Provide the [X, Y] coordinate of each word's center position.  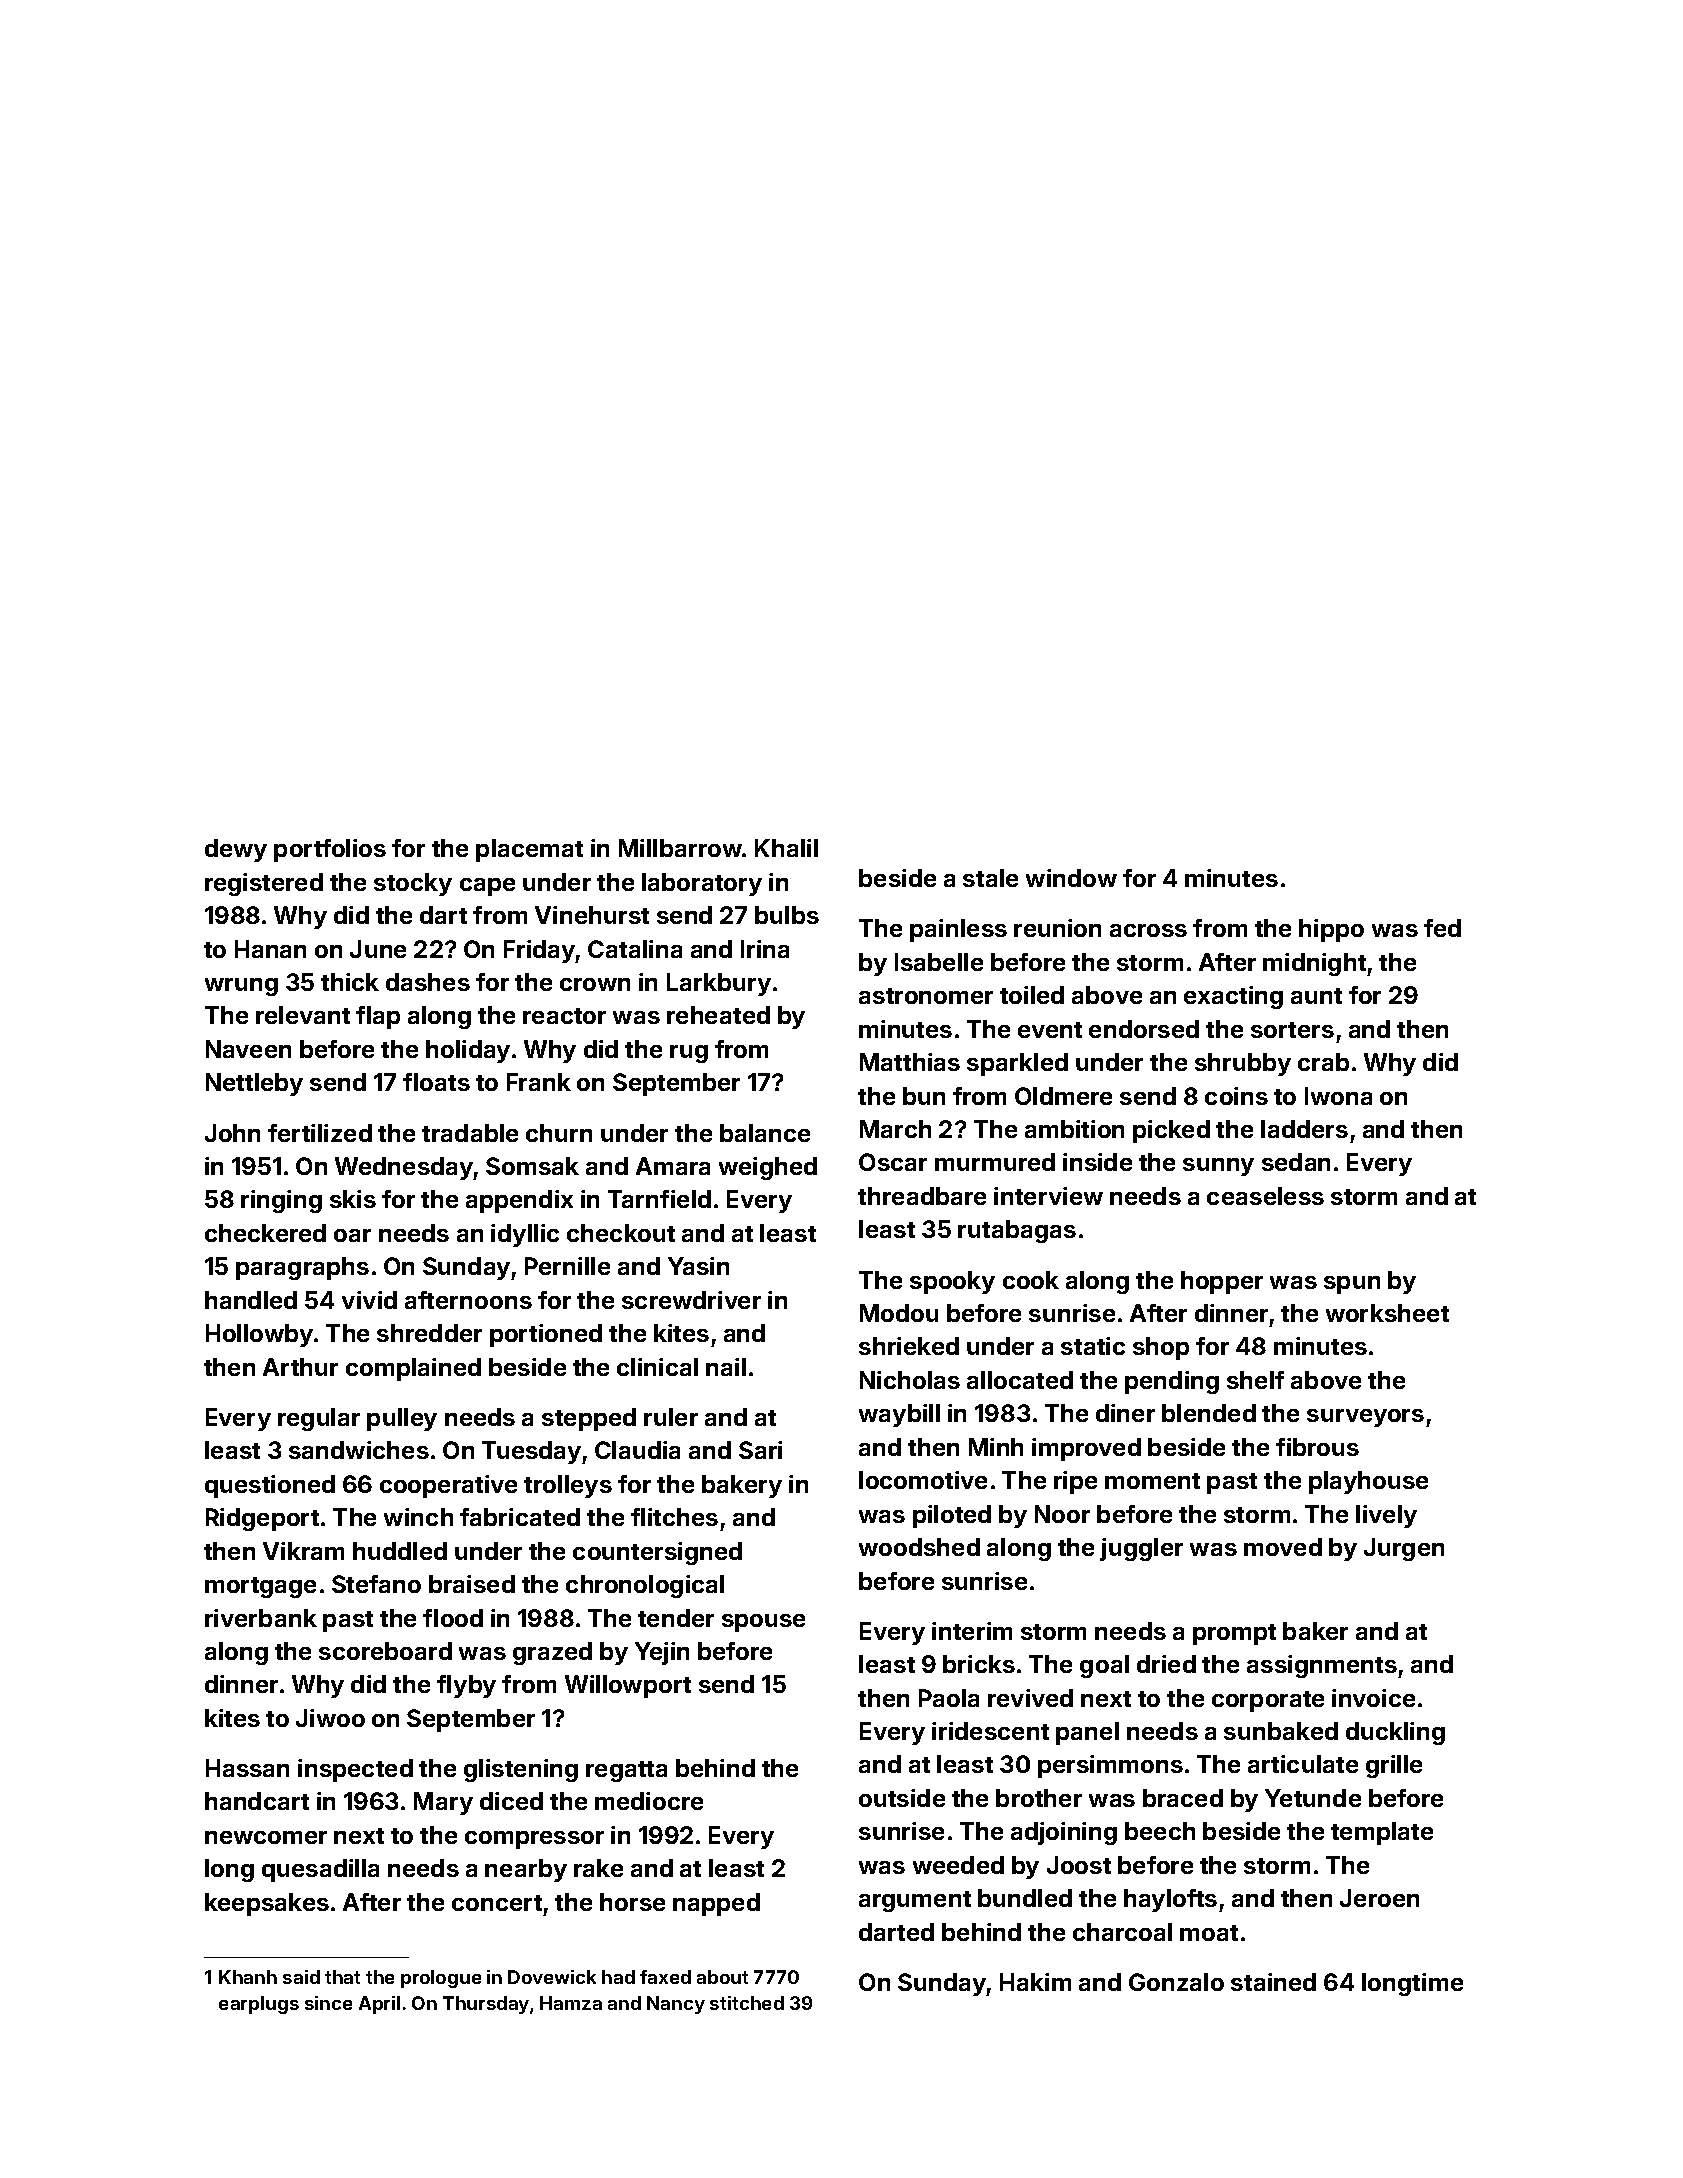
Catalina [635, 949]
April [379, 2005]
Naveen [248, 1049]
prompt [1234, 1634]
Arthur [300, 1367]
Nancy [676, 2005]
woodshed [919, 1547]
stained [1273, 1982]
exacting [1233, 997]
